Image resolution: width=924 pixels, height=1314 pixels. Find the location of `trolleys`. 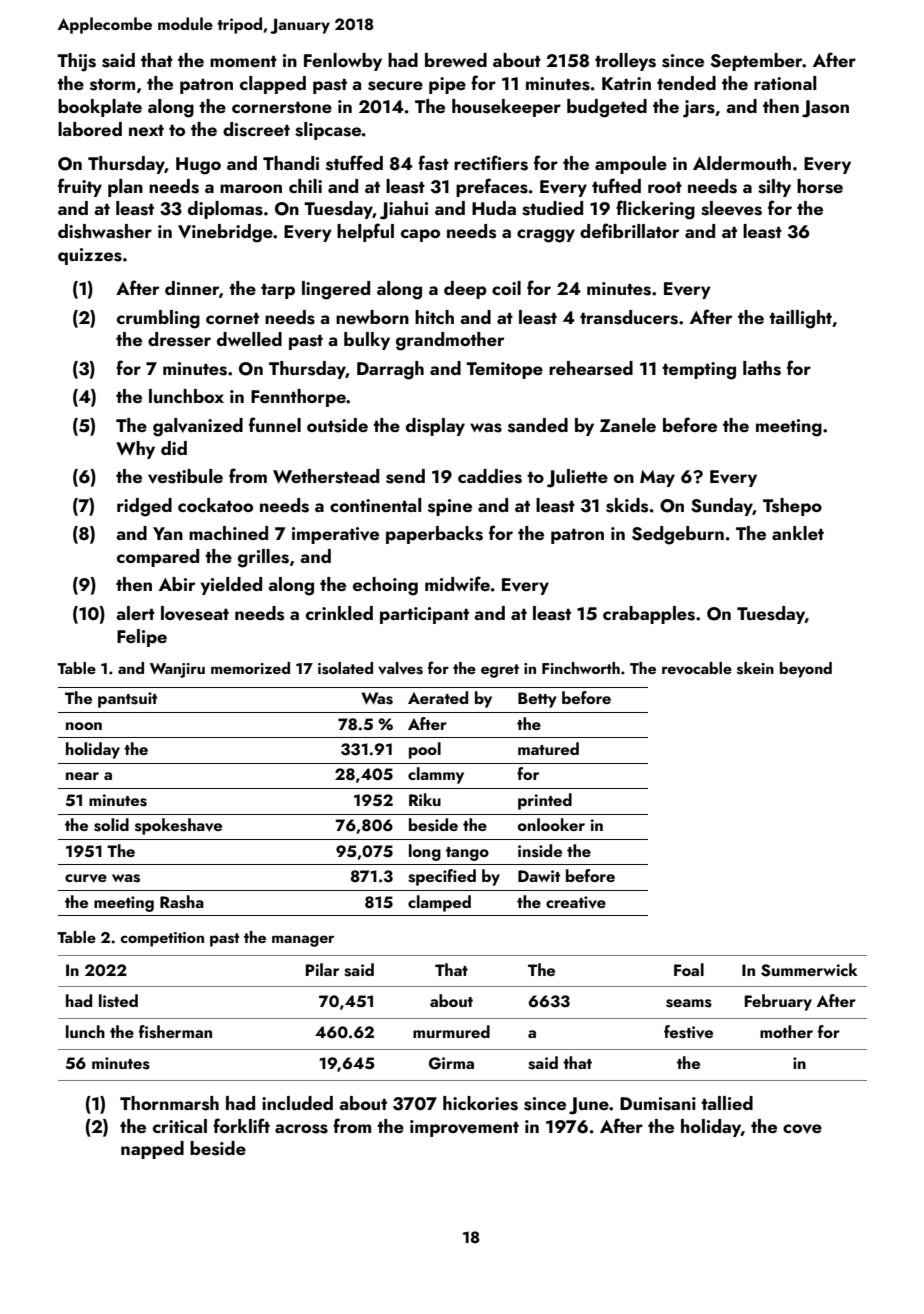

trolleys is located at coordinates (625, 62).
